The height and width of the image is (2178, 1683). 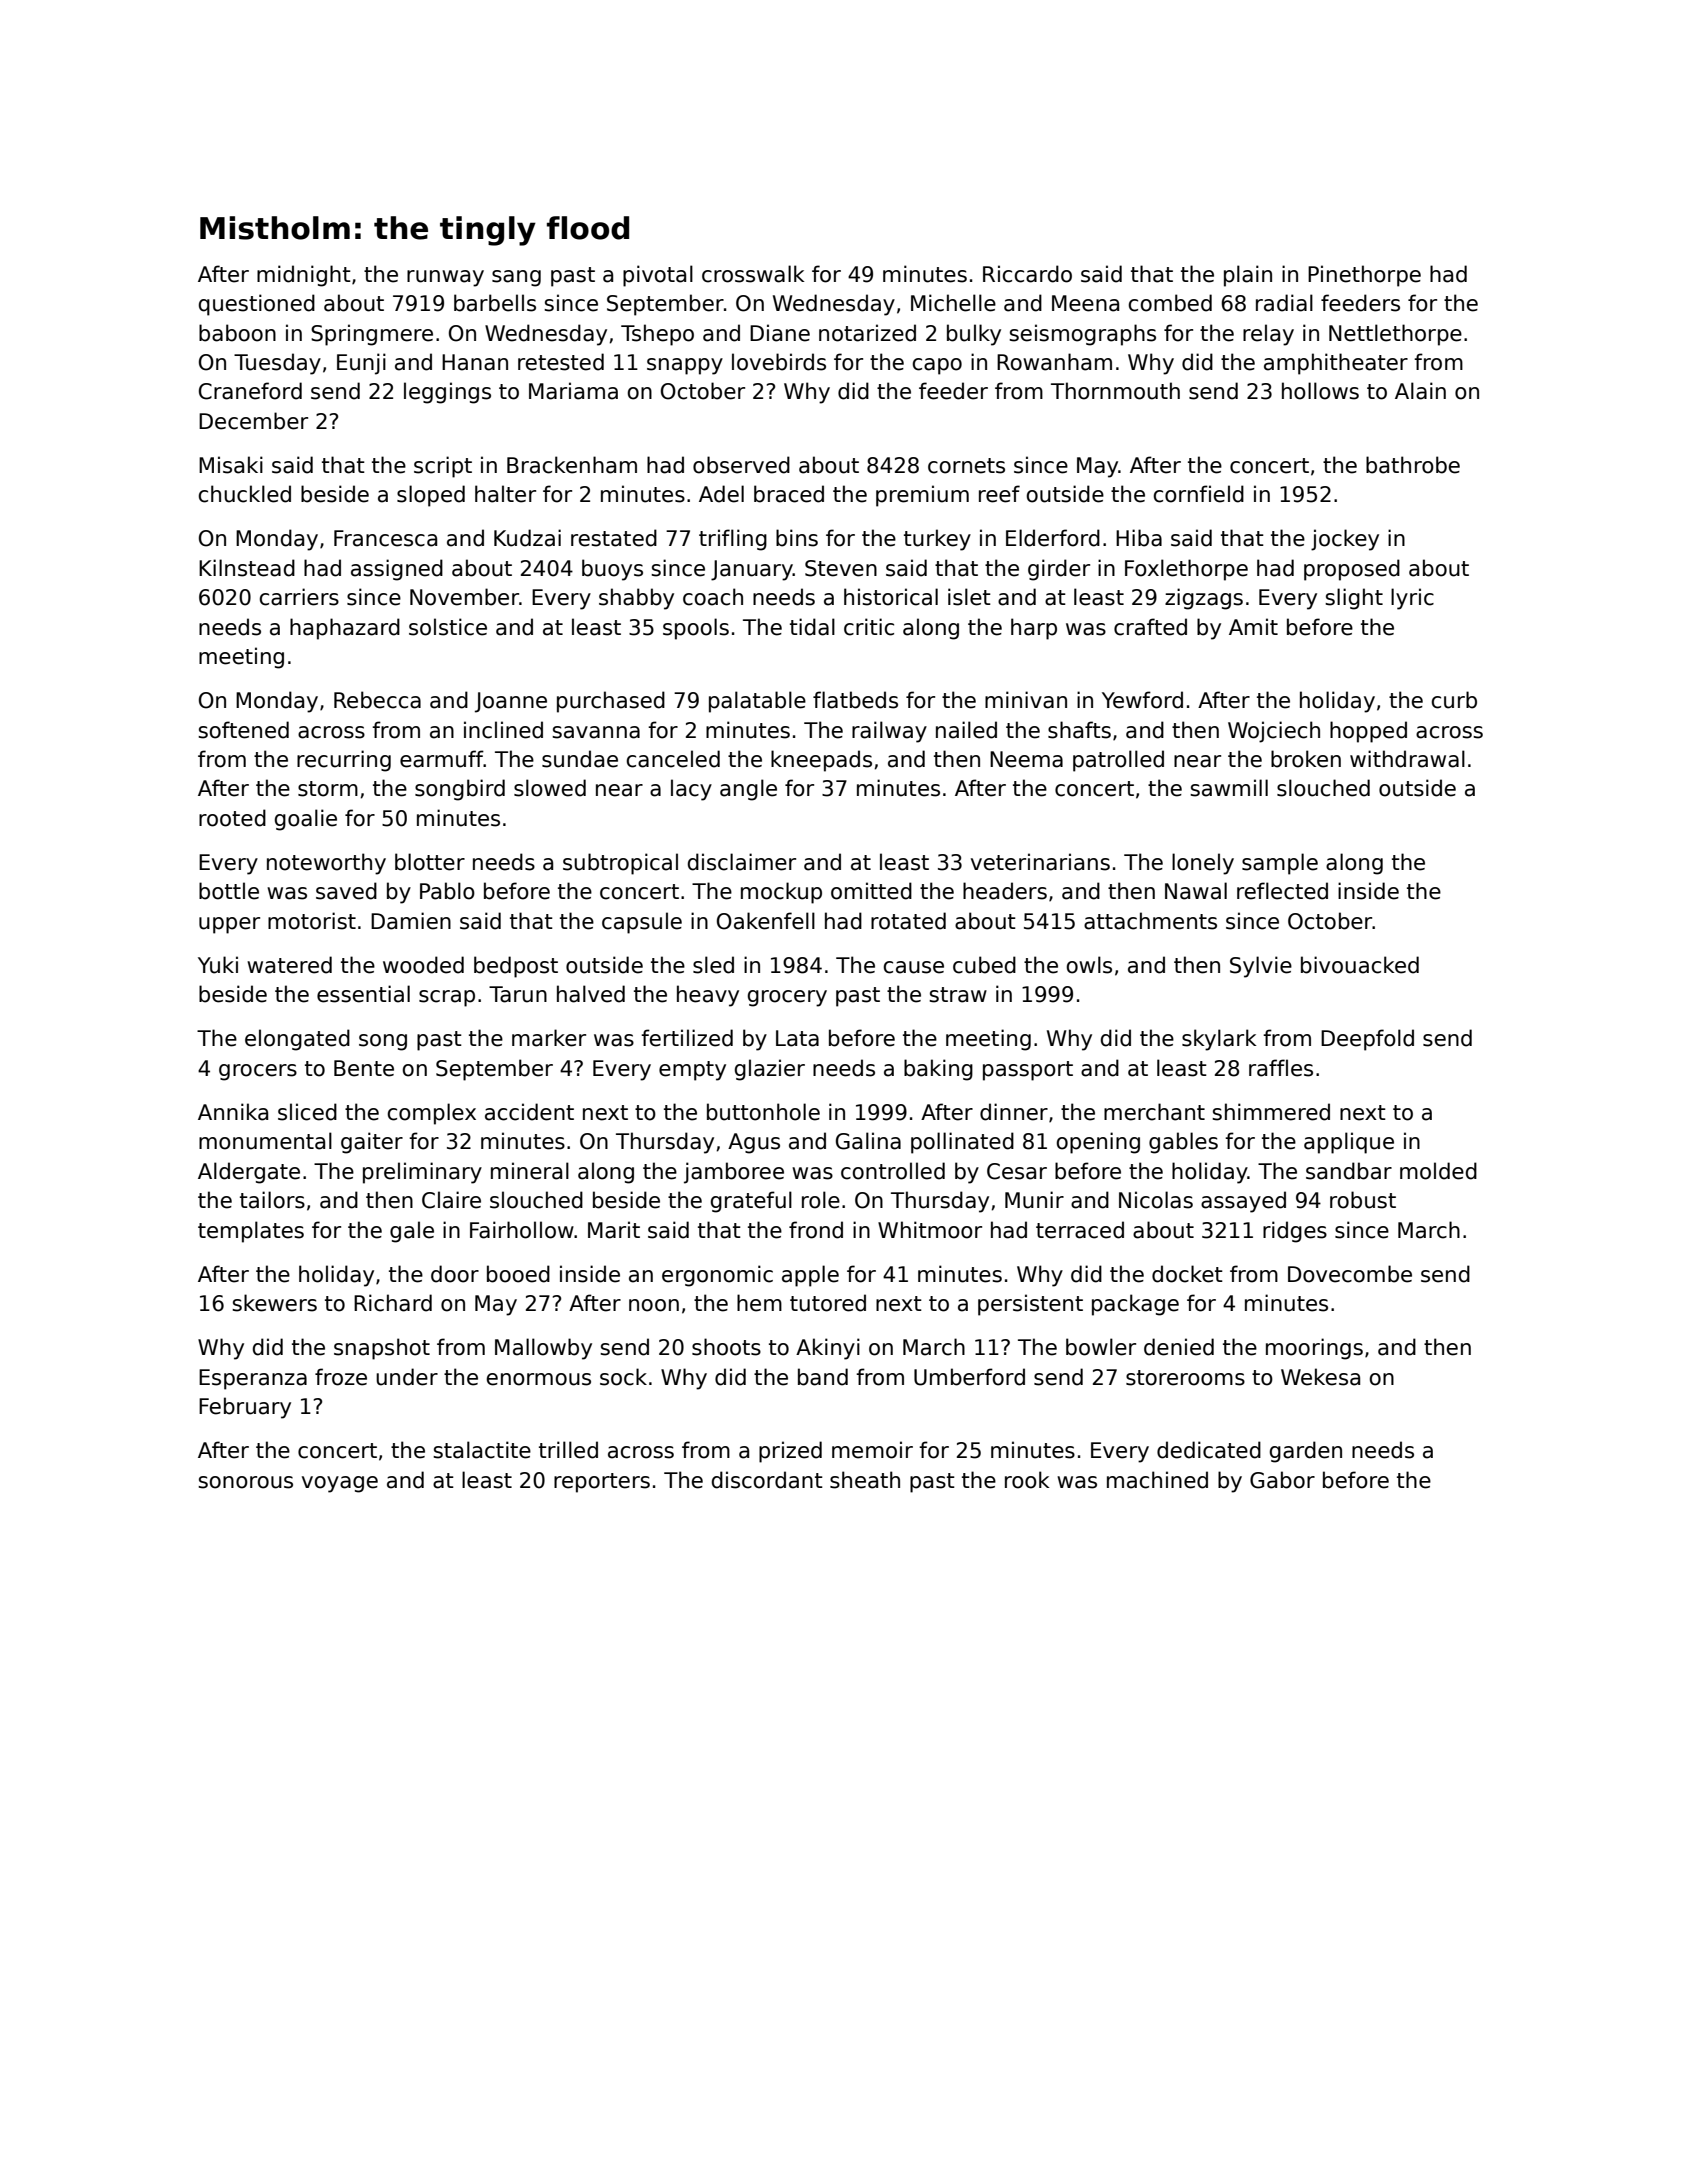 I want to click on hem, so click(x=759, y=1303).
